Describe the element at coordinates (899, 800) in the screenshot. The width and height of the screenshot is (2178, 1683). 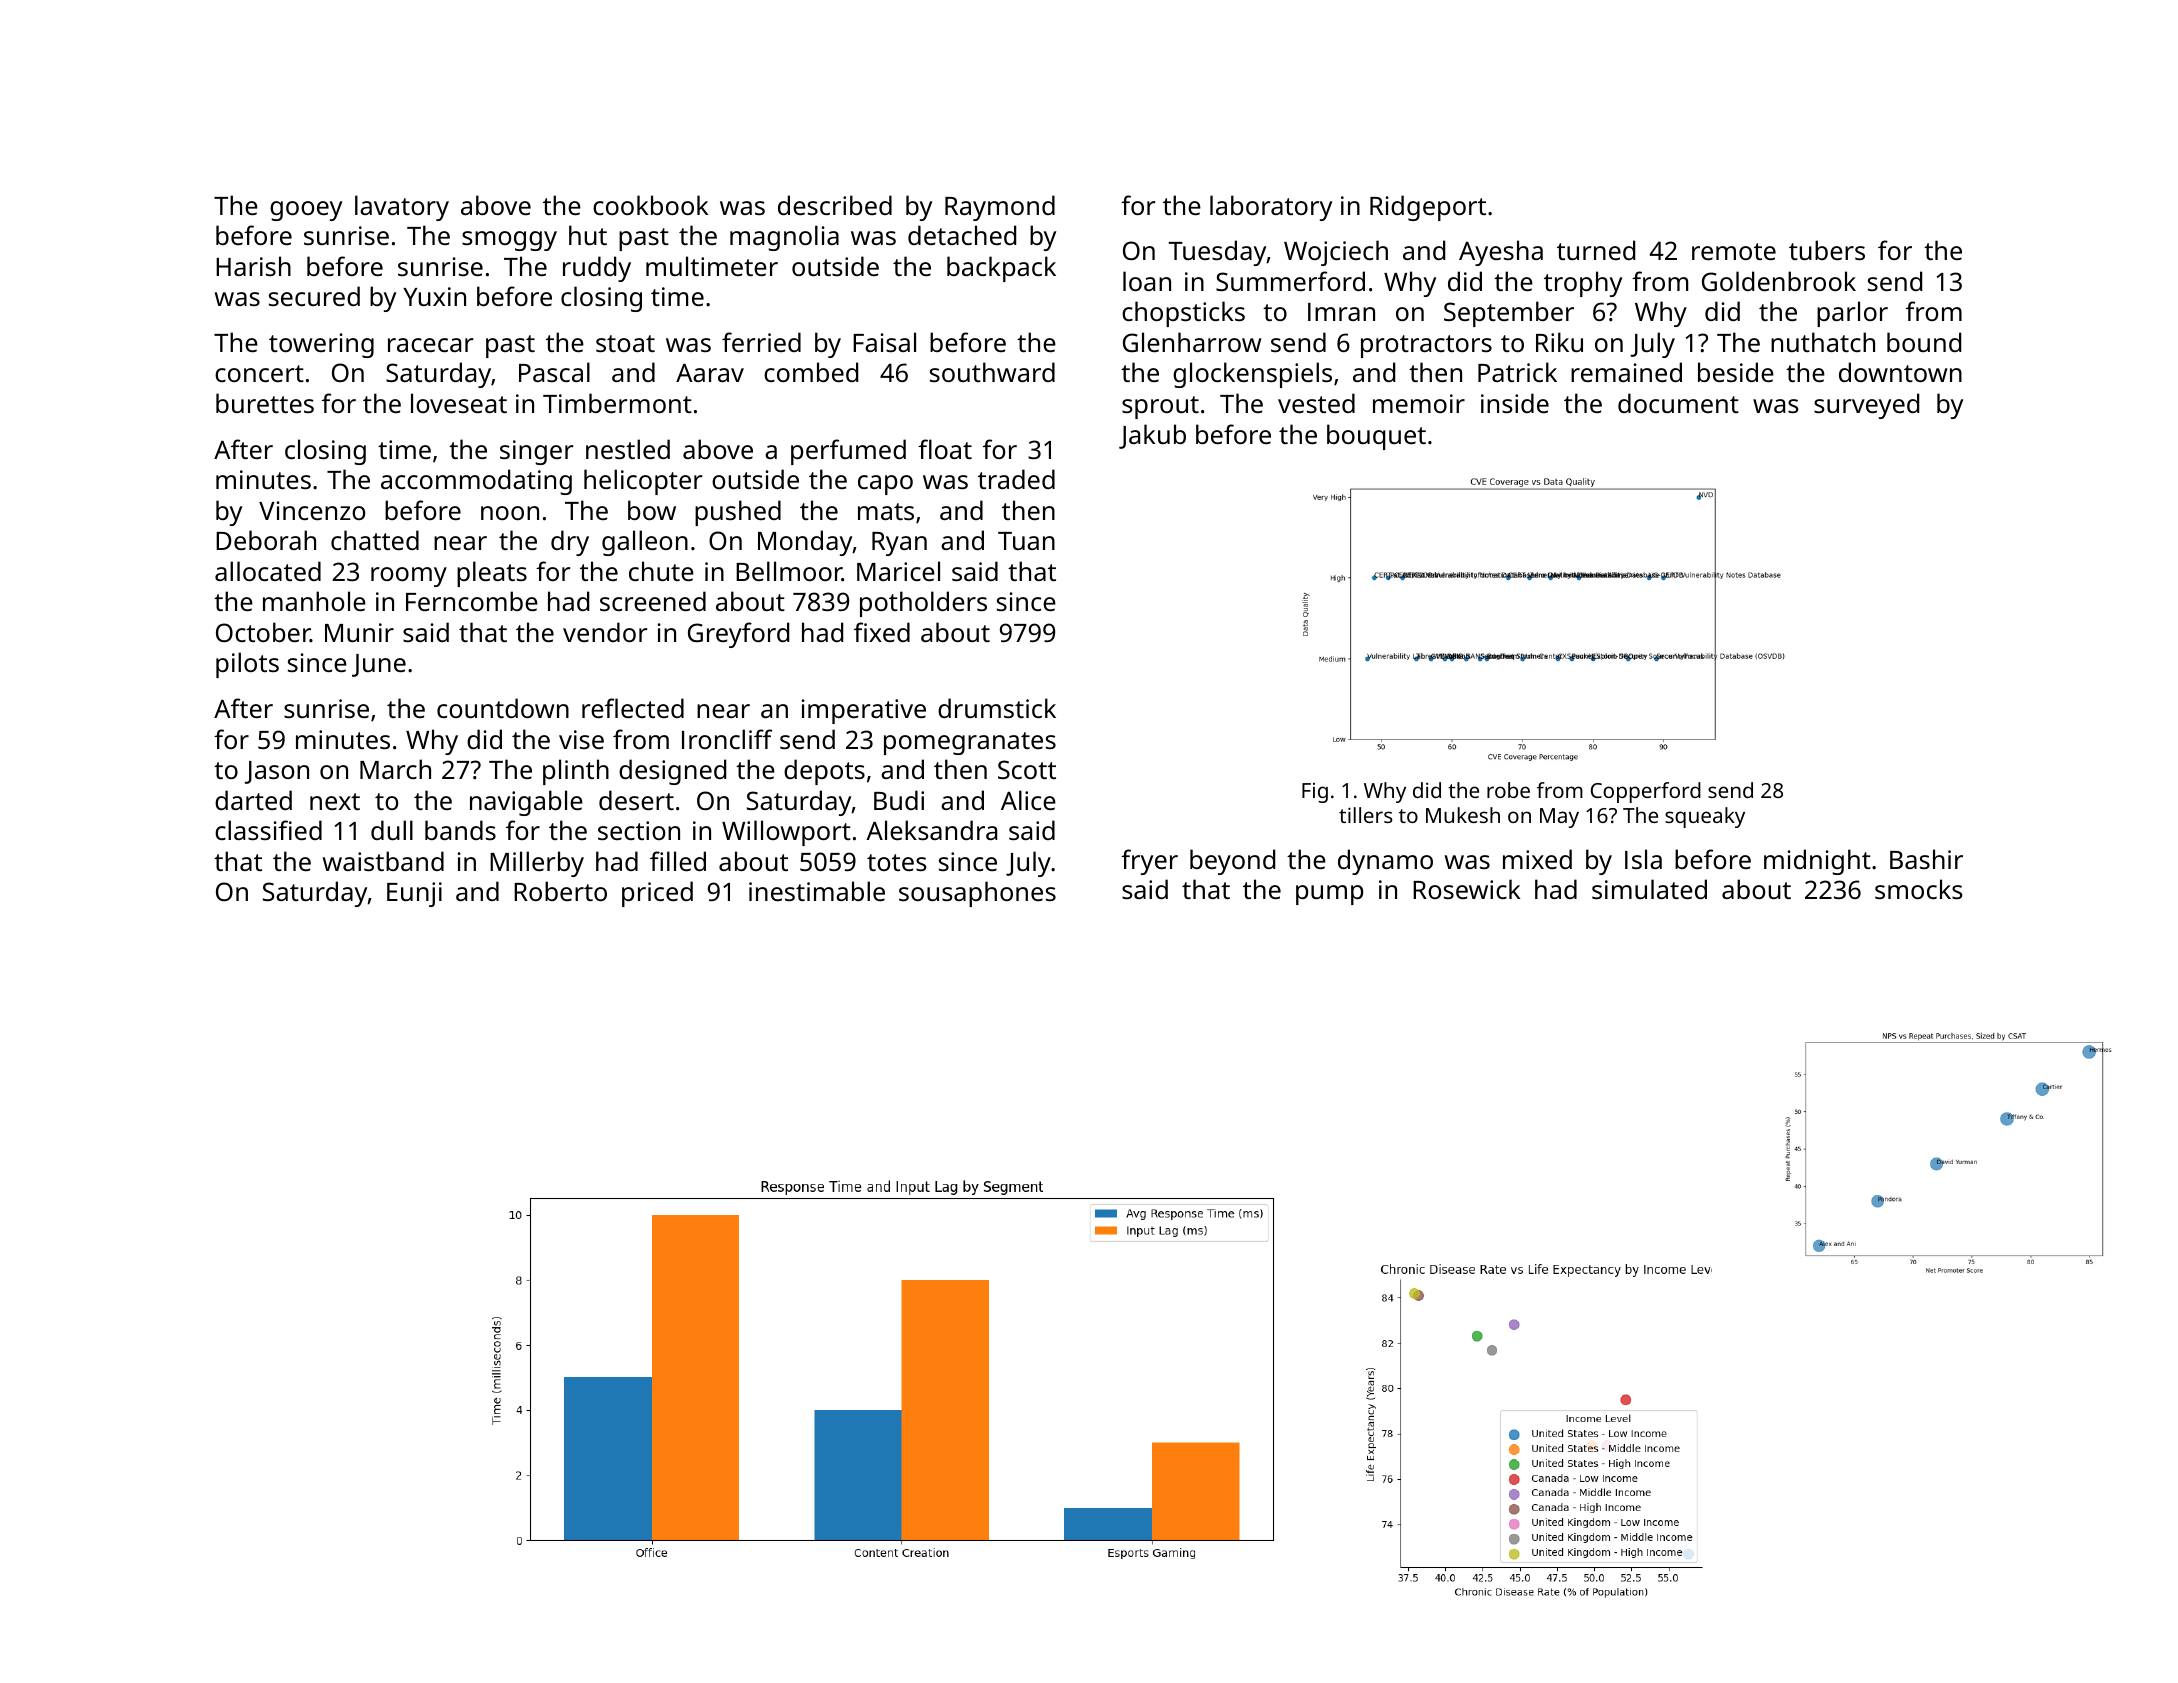
I see `Budi` at that location.
